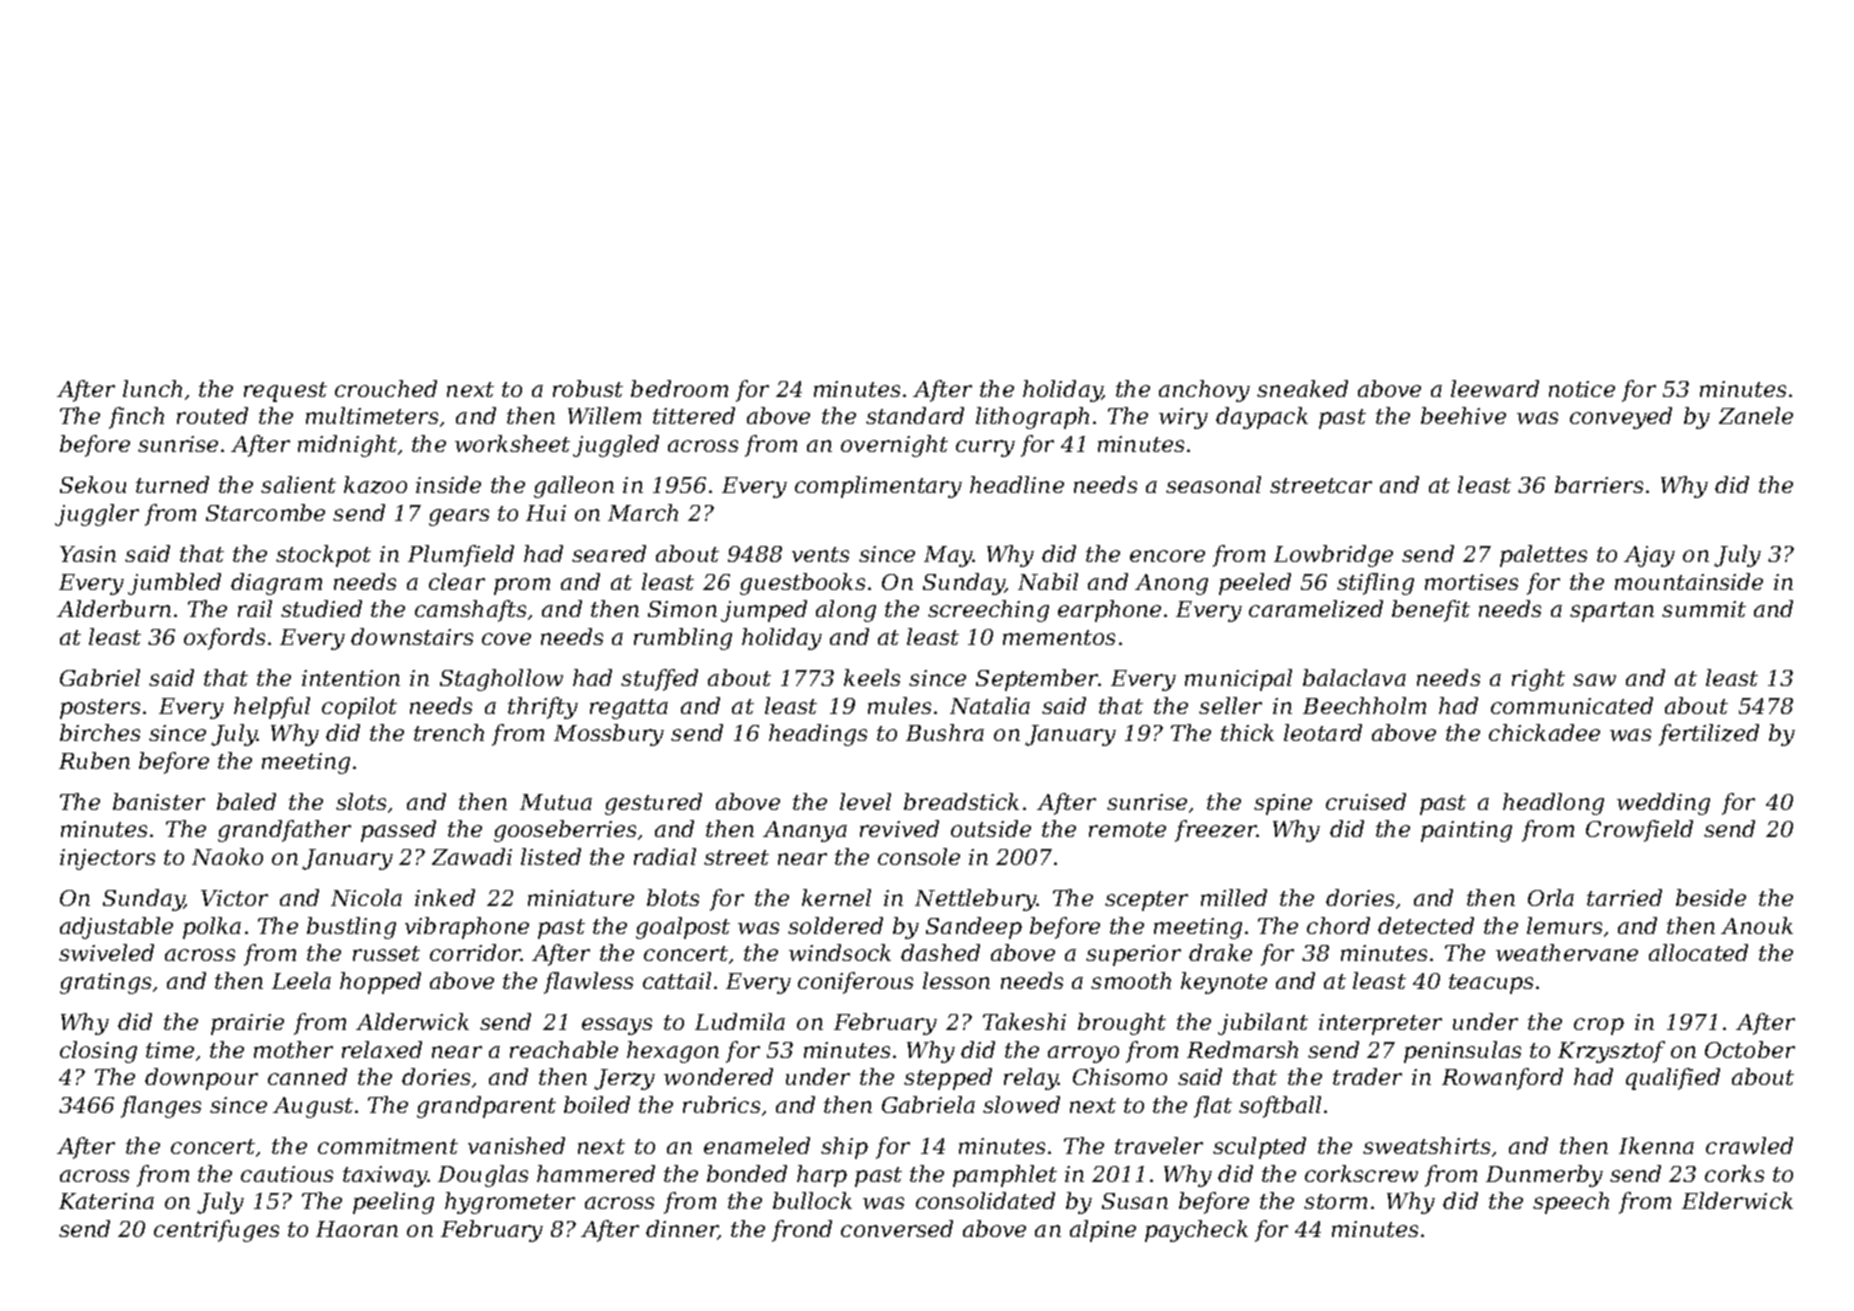  Describe the element at coordinates (1621, 418) in the page. I see `conveyed` at that location.
